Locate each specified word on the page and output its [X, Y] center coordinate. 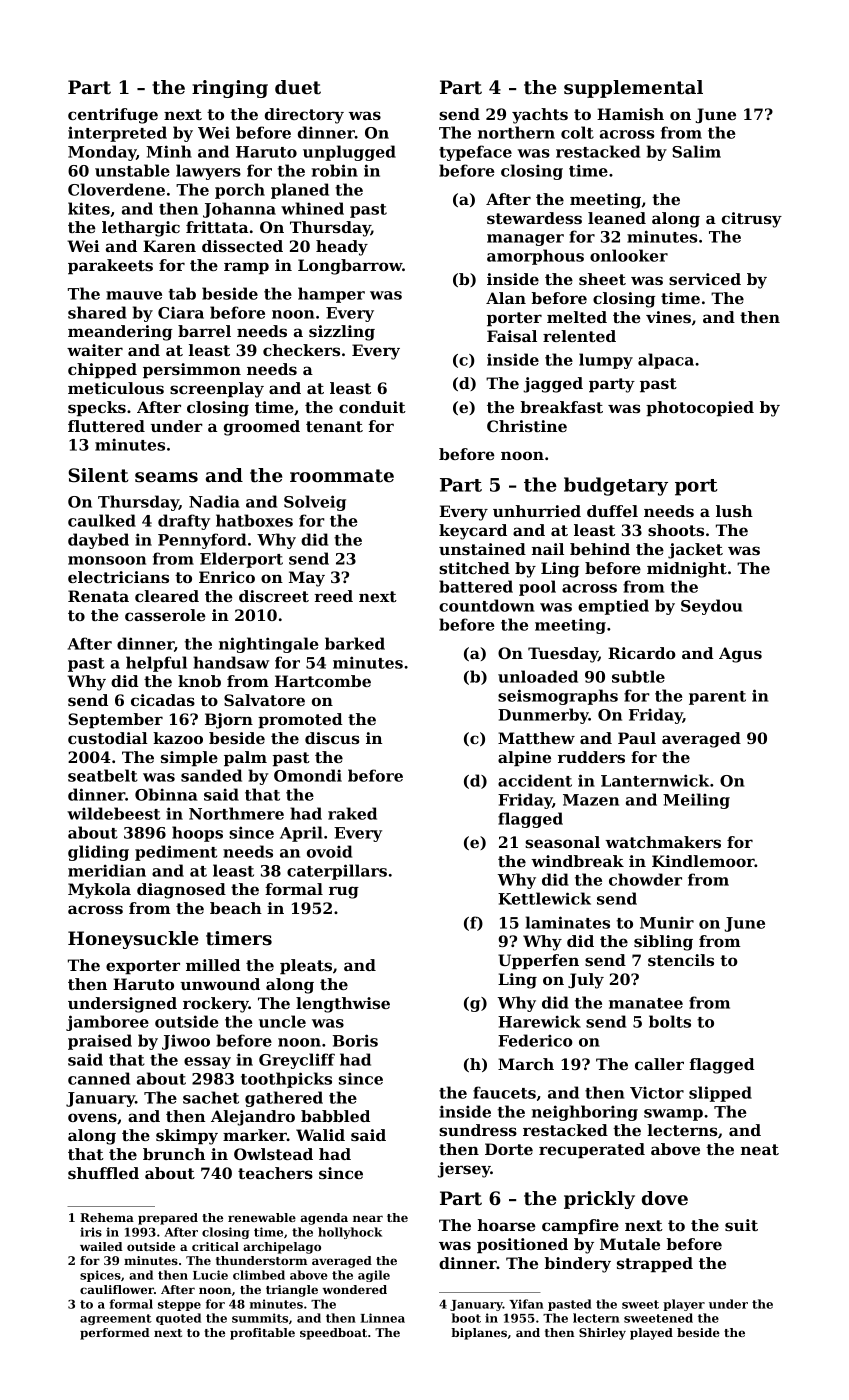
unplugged [349, 153]
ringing [230, 89]
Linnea [383, 1318]
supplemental [633, 89]
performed [115, 1334]
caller [659, 1064]
